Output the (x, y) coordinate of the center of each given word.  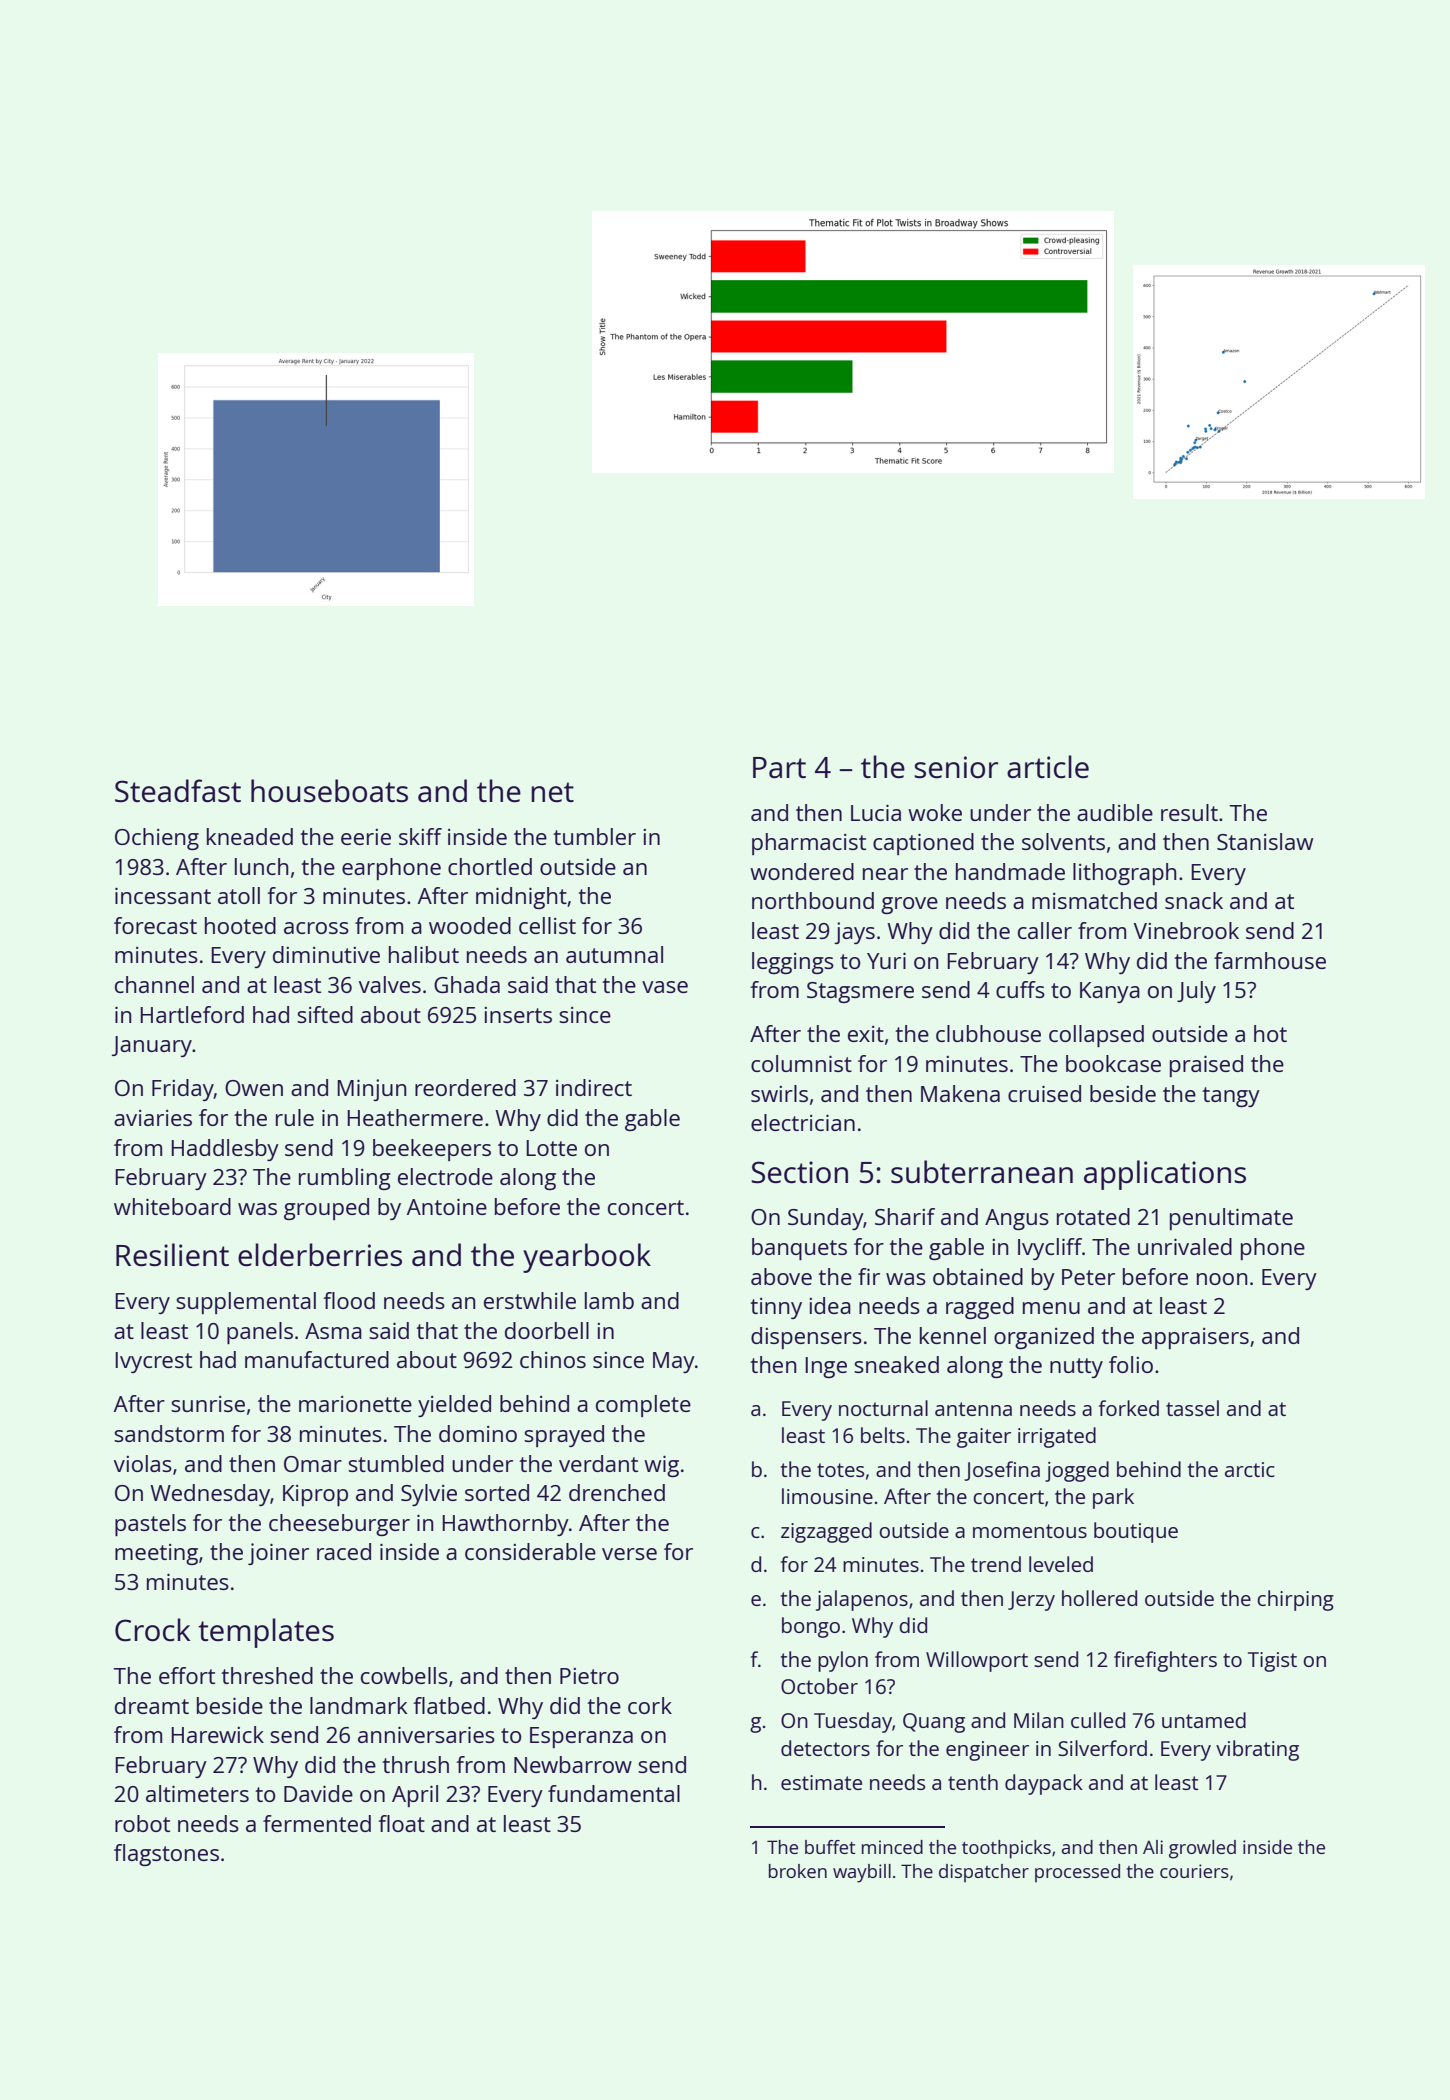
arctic (1250, 1469)
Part (779, 768)
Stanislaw (1265, 841)
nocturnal (883, 1408)
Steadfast (178, 791)
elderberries (320, 1255)
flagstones (166, 1855)
